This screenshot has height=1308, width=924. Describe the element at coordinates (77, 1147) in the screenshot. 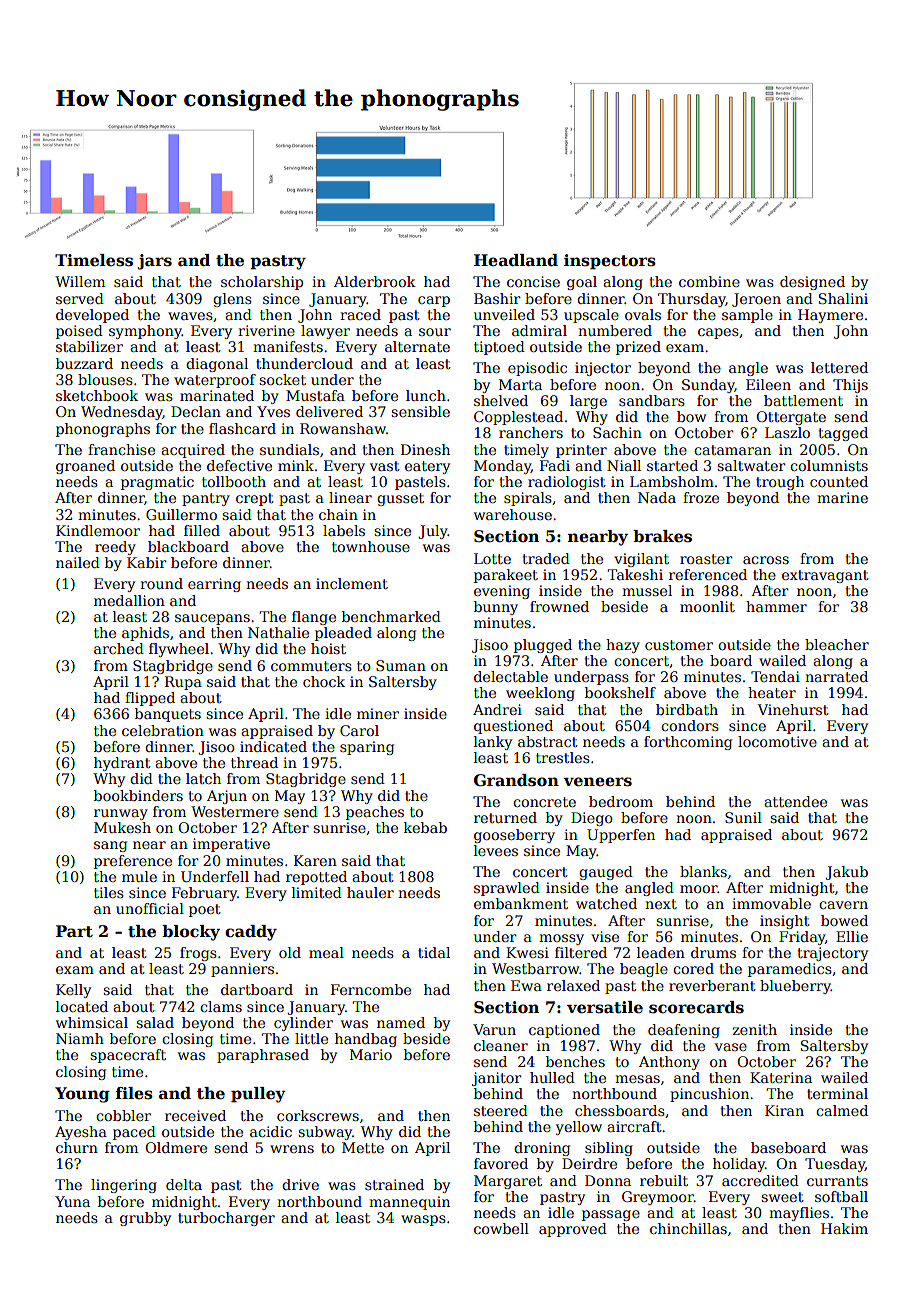

I see `churn` at that location.
